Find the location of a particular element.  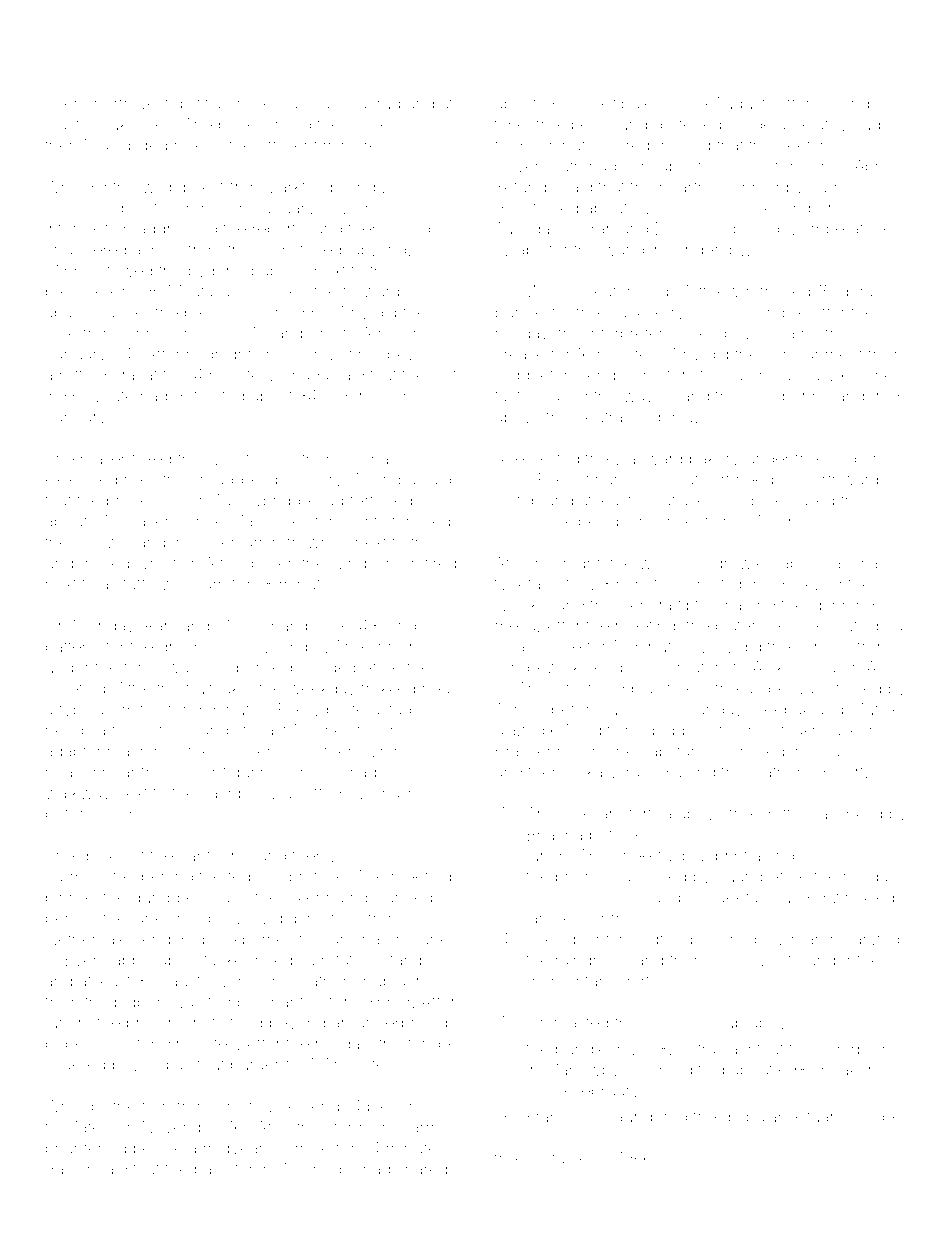

bride is located at coordinates (237, 124).
